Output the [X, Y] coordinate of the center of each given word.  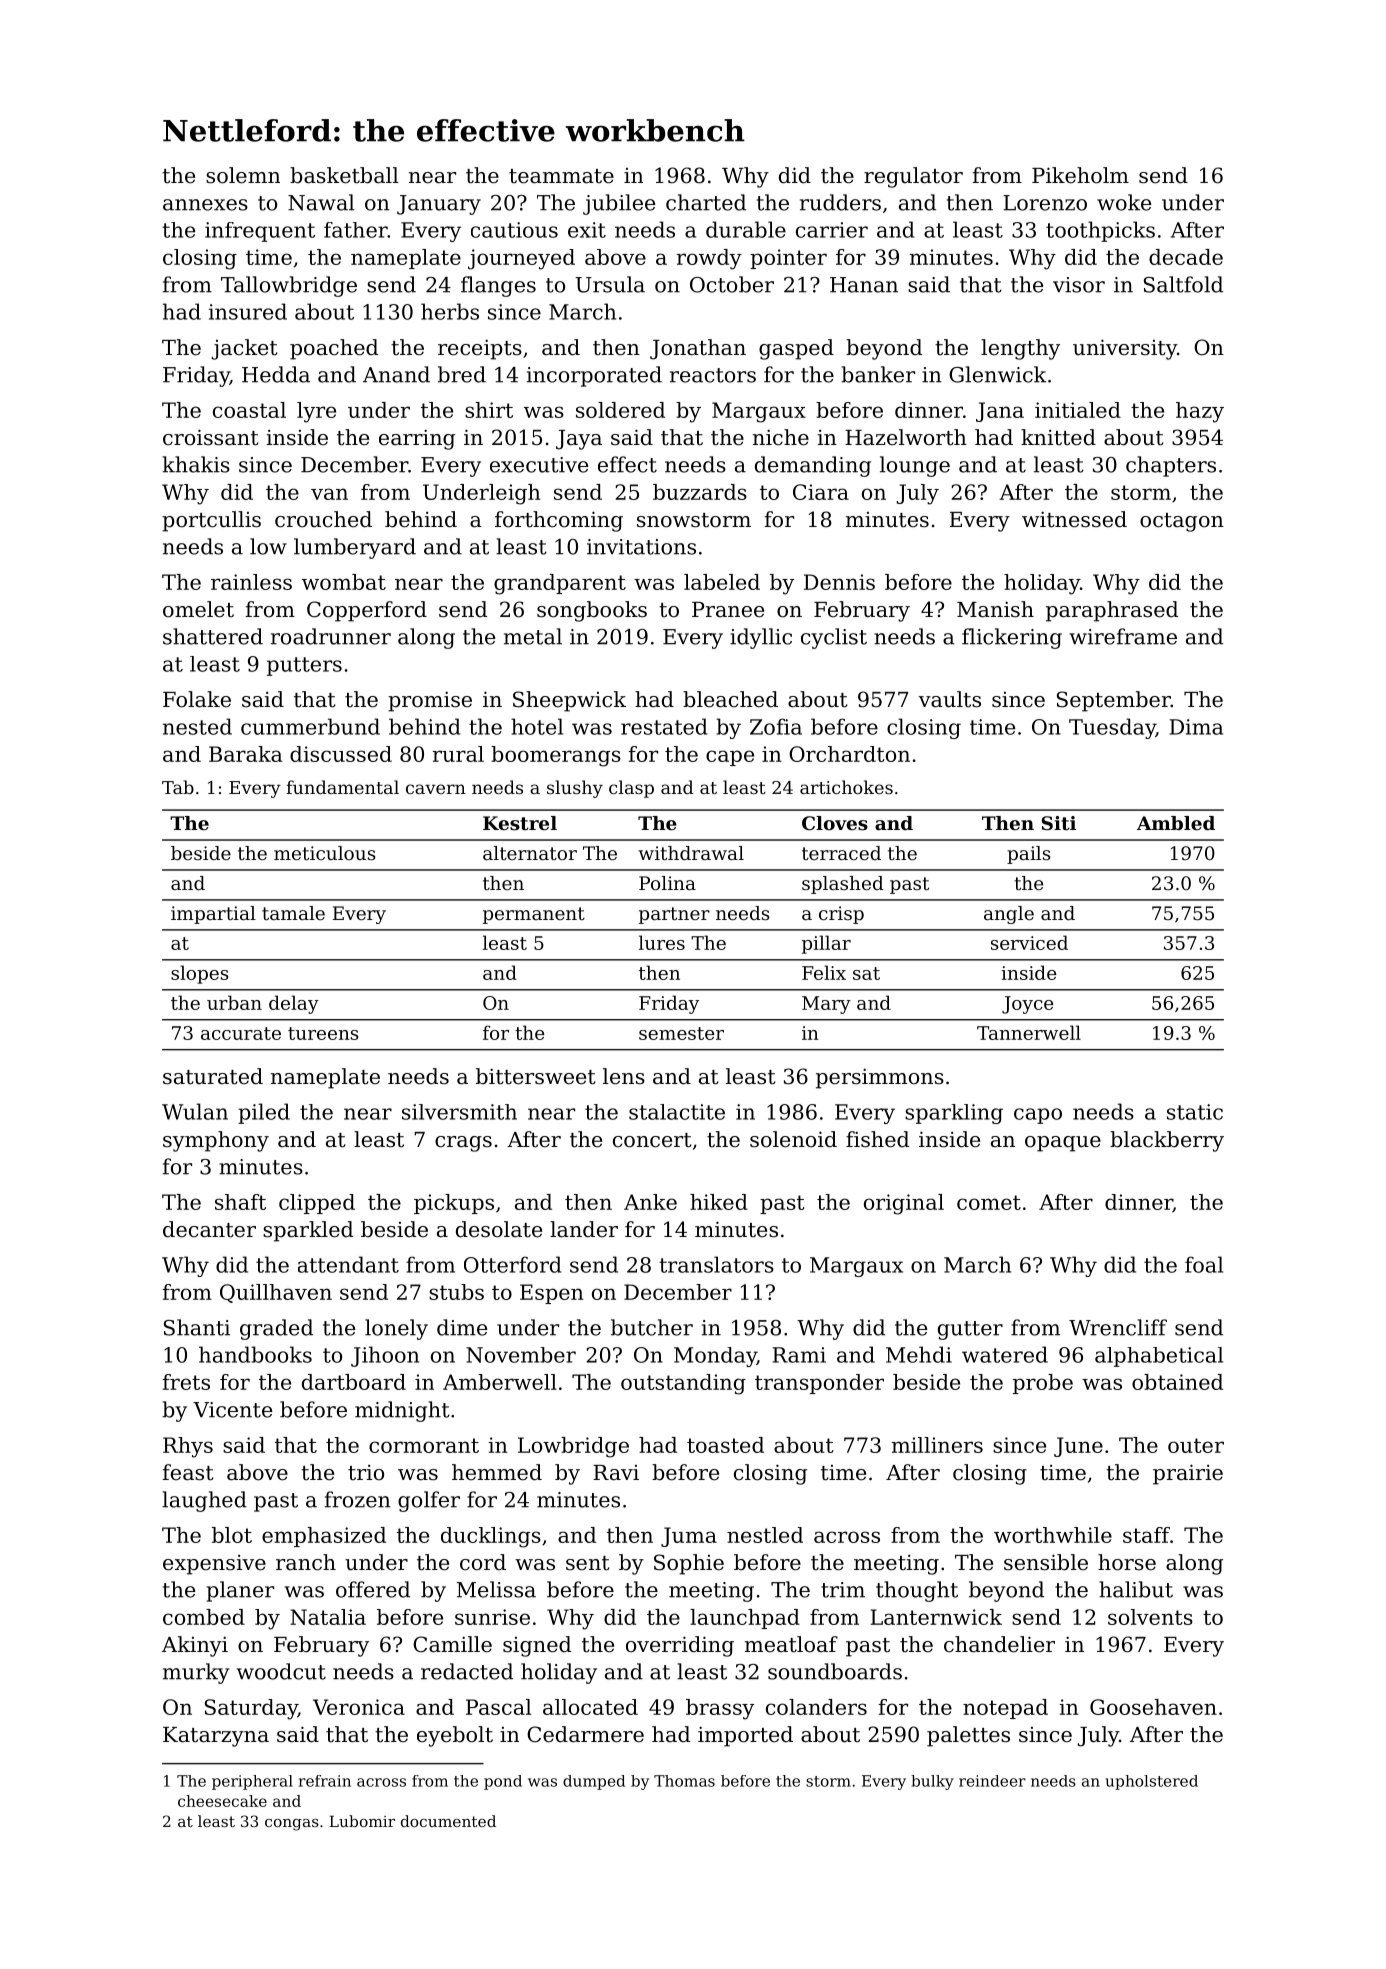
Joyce [1027, 1005]
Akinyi [195, 1646]
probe [1043, 1384]
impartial [213, 915]
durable [746, 229]
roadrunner [331, 636]
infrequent [260, 232]
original [904, 1204]
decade [1186, 257]
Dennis [839, 582]
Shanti [197, 1327]
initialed [1078, 410]
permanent [534, 915]
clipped [317, 1204]
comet [989, 1202]
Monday [715, 1357]
